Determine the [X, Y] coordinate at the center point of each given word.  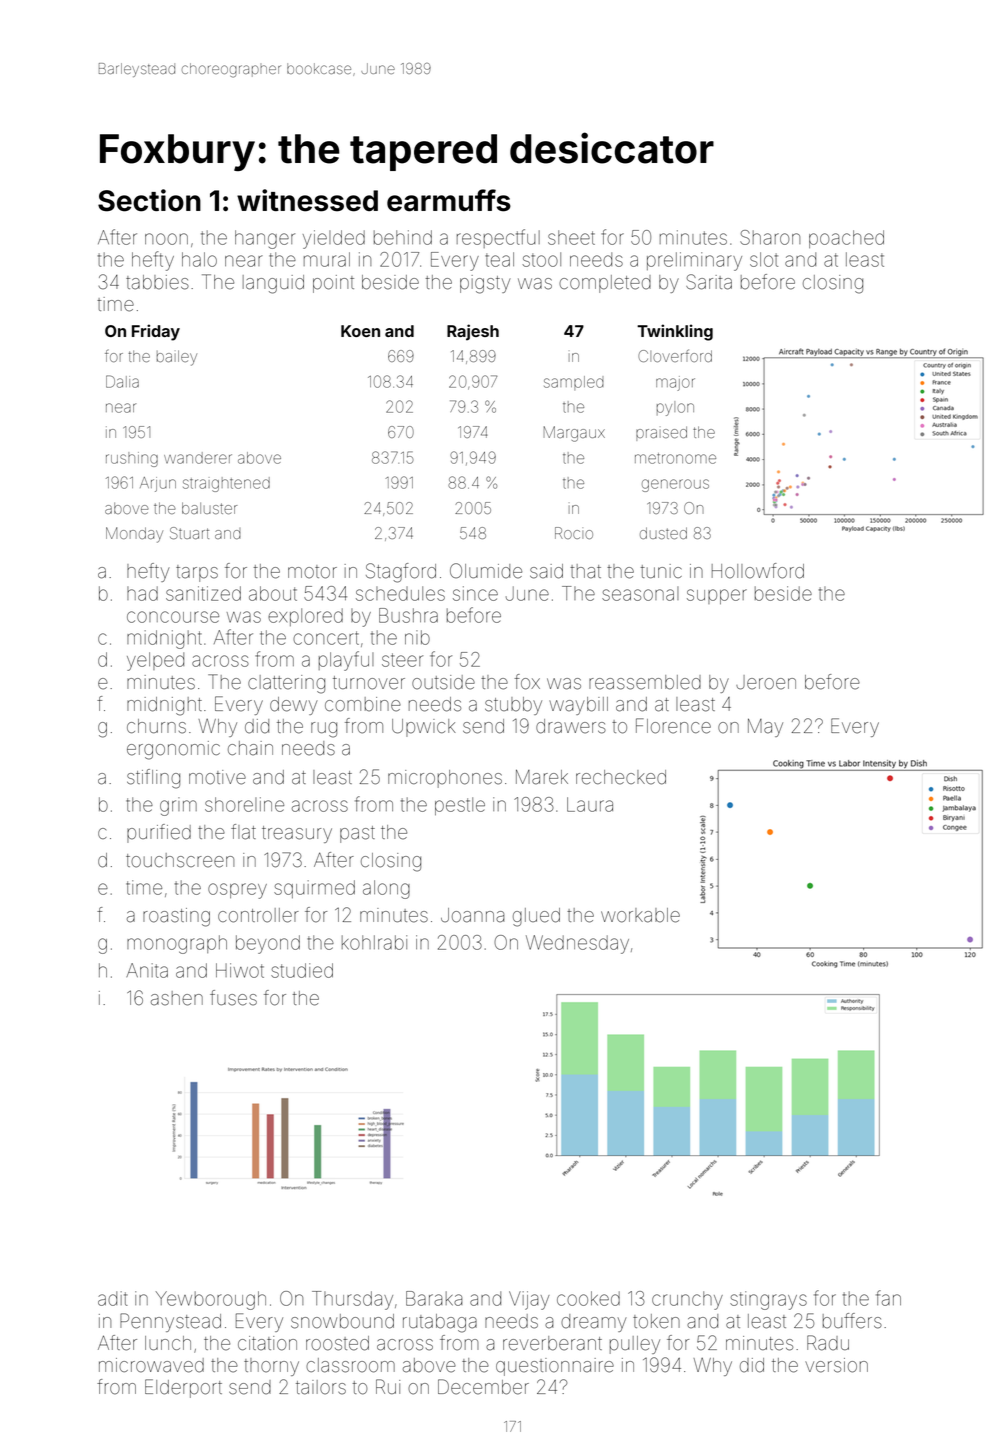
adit [113, 1298]
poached [846, 239]
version [836, 1365]
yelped [155, 661]
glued [536, 917]
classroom [350, 1365]
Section [149, 200]
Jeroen [766, 682]
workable [640, 915]
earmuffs [449, 200]
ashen [177, 998]
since [475, 593]
